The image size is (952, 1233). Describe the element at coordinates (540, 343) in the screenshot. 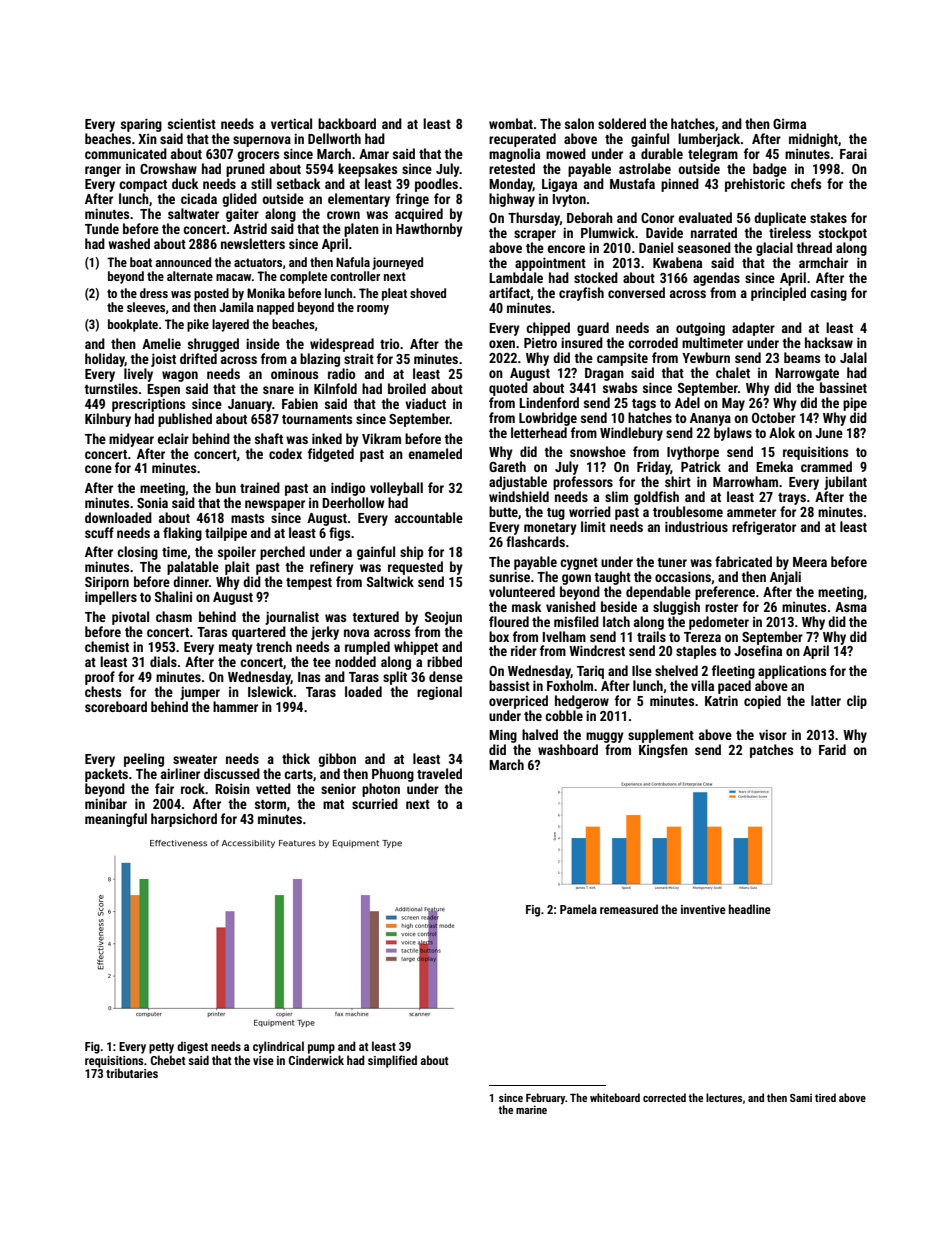

I see `Pietro` at that location.
